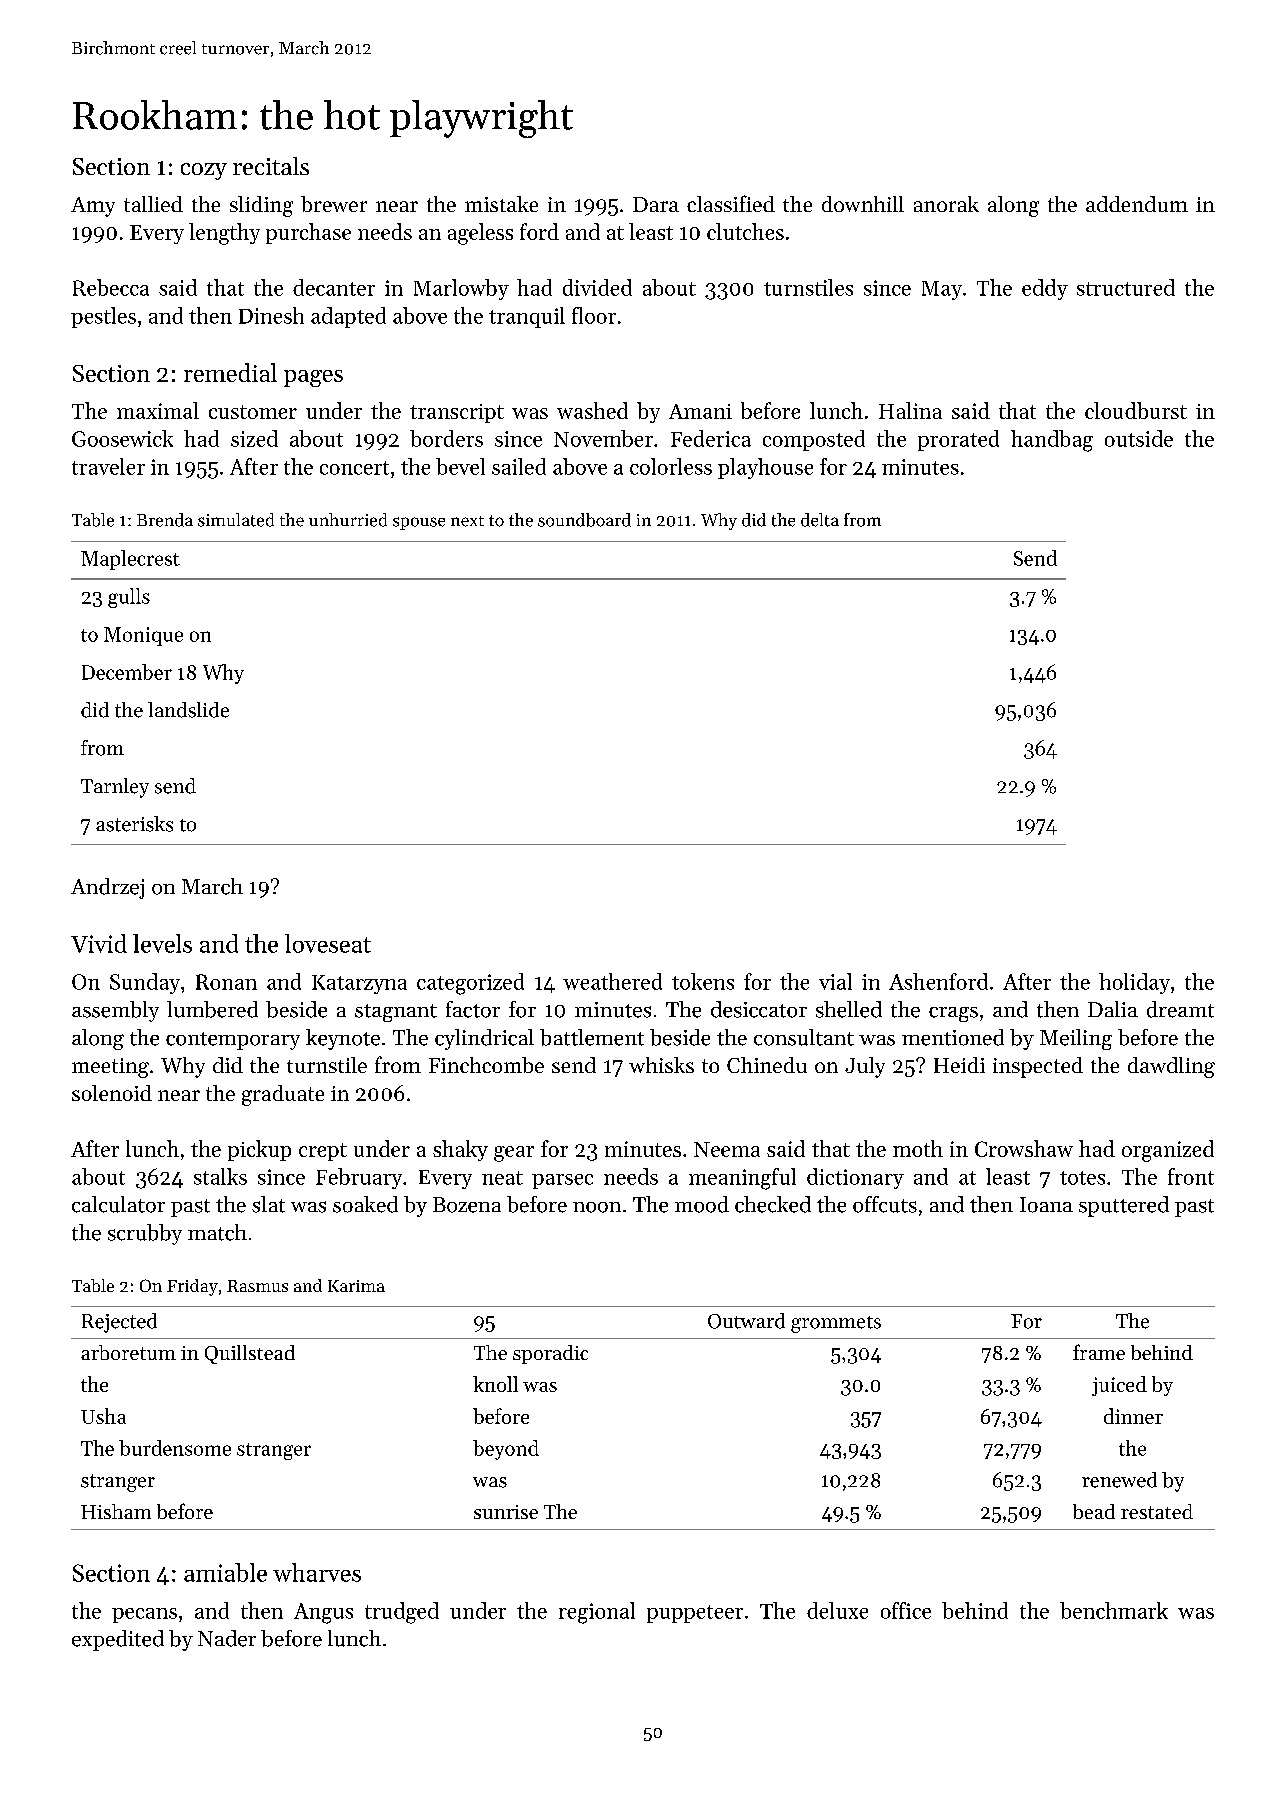  I want to click on knoll, so click(495, 1384).
